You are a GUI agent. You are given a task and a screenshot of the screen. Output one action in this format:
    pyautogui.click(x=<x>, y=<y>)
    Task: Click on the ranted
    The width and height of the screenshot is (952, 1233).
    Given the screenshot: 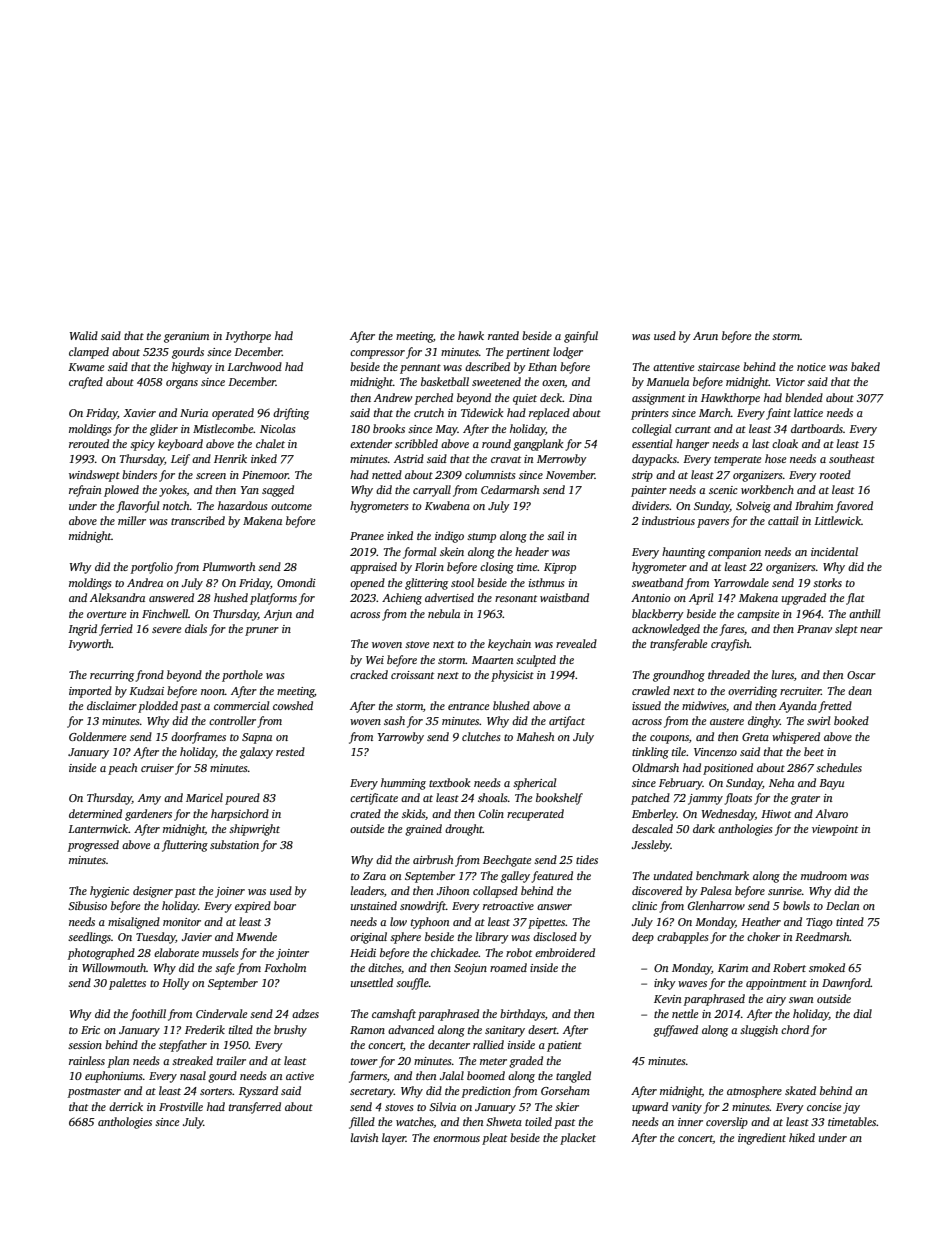 What is the action you would take?
    pyautogui.click(x=503, y=335)
